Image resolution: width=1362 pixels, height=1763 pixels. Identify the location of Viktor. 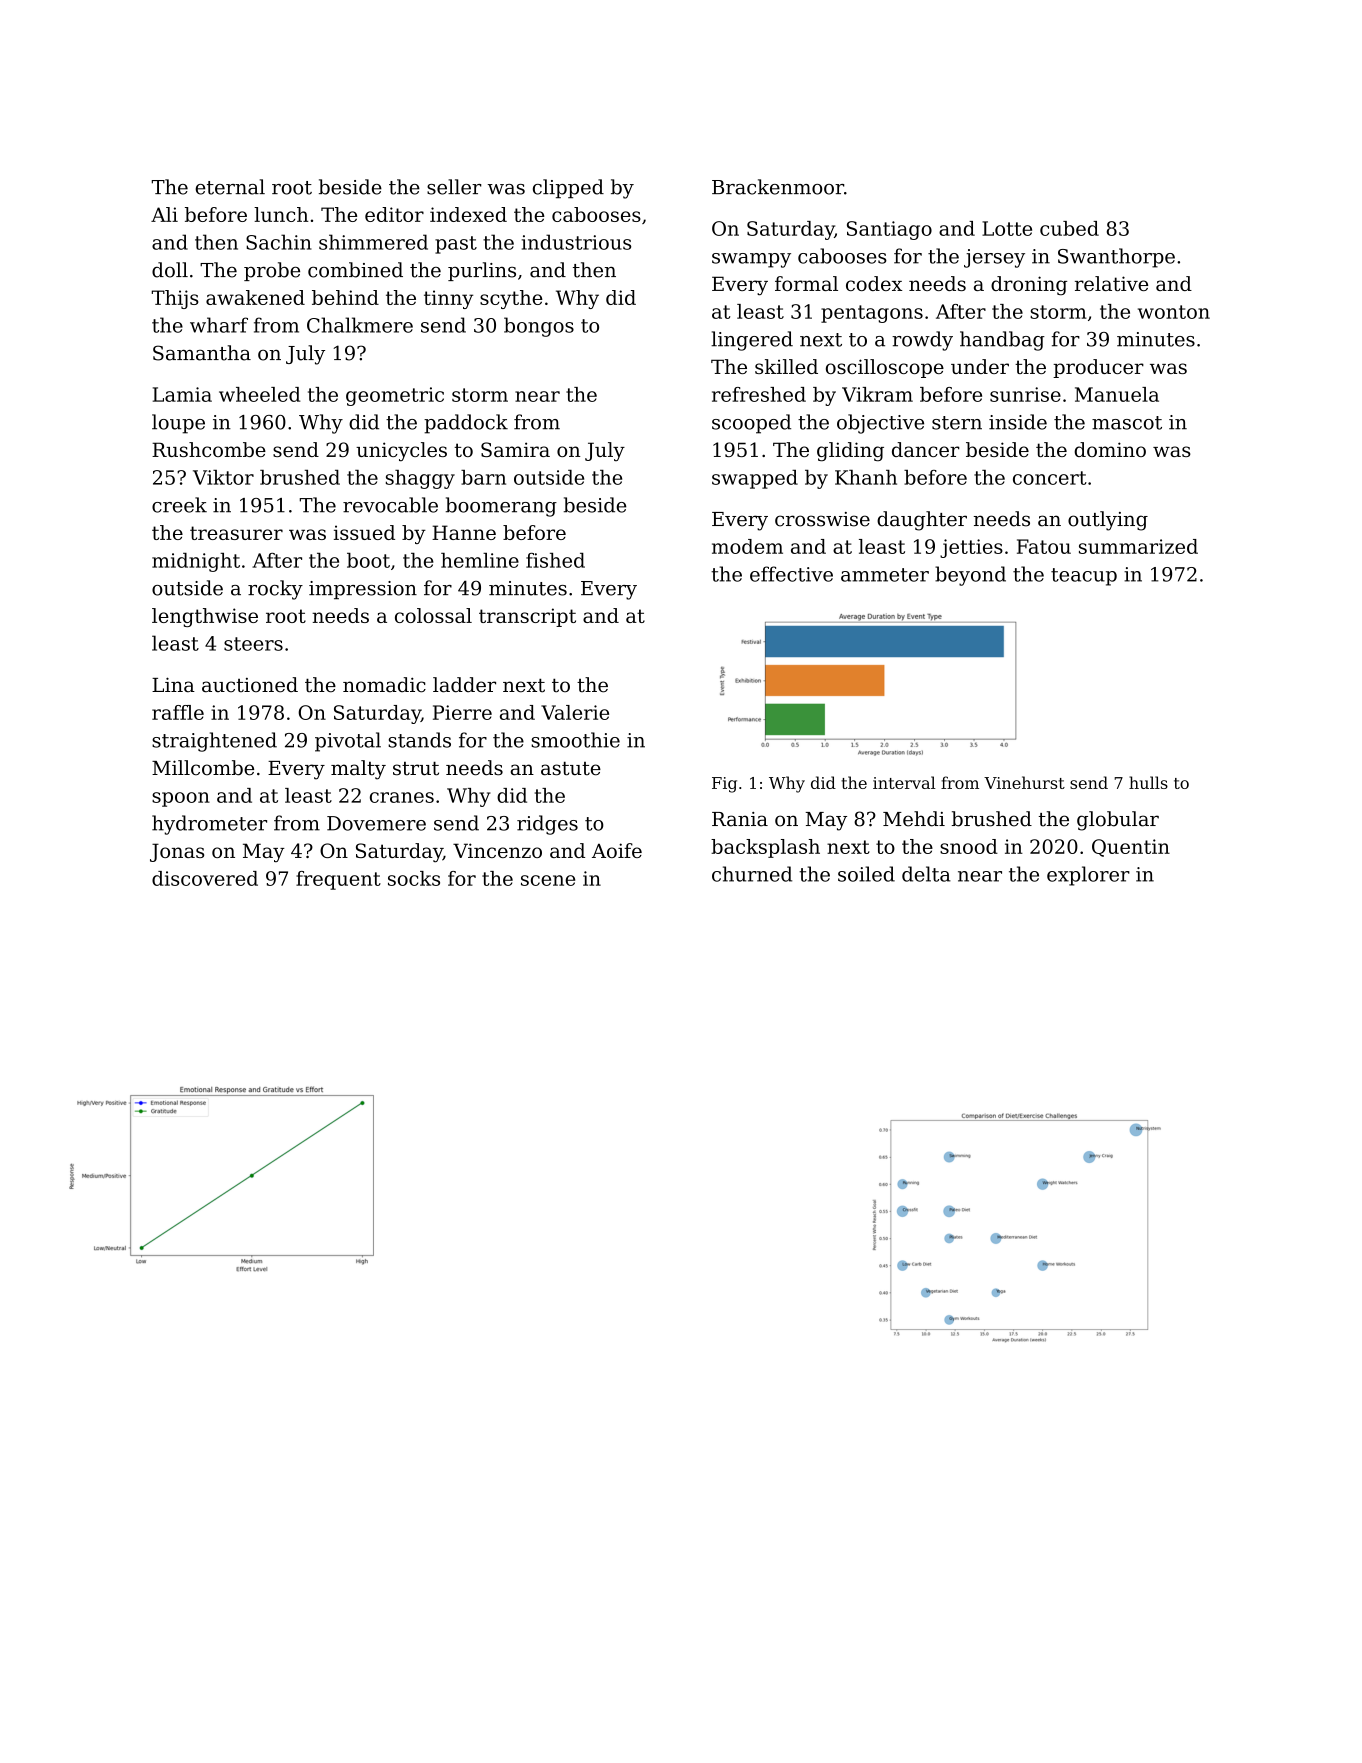
(223, 477).
